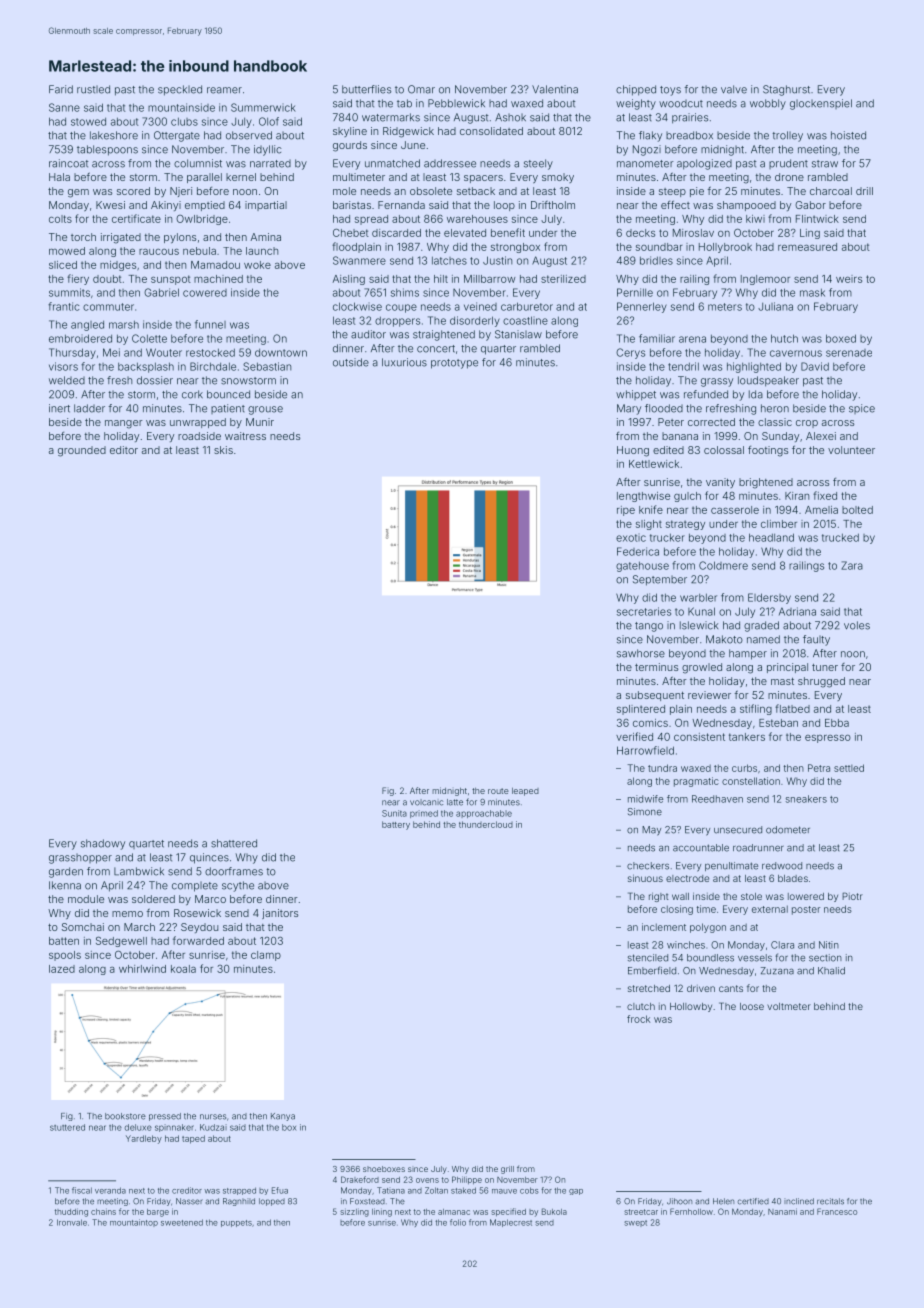 The image size is (924, 1308). Describe the element at coordinates (139, 871) in the page. I see `Lambwick` at that location.
